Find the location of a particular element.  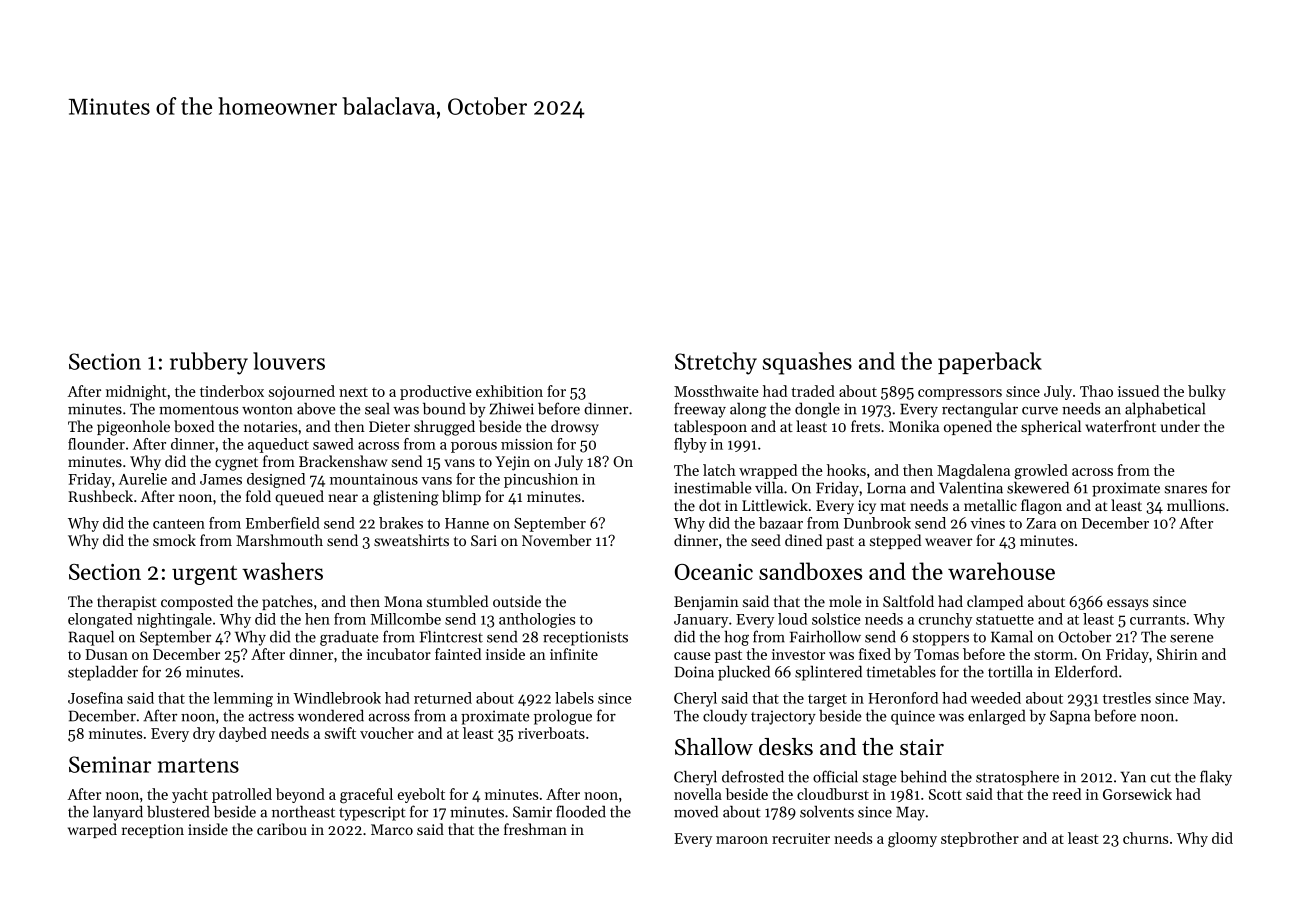

midnight is located at coordinates (136, 393).
